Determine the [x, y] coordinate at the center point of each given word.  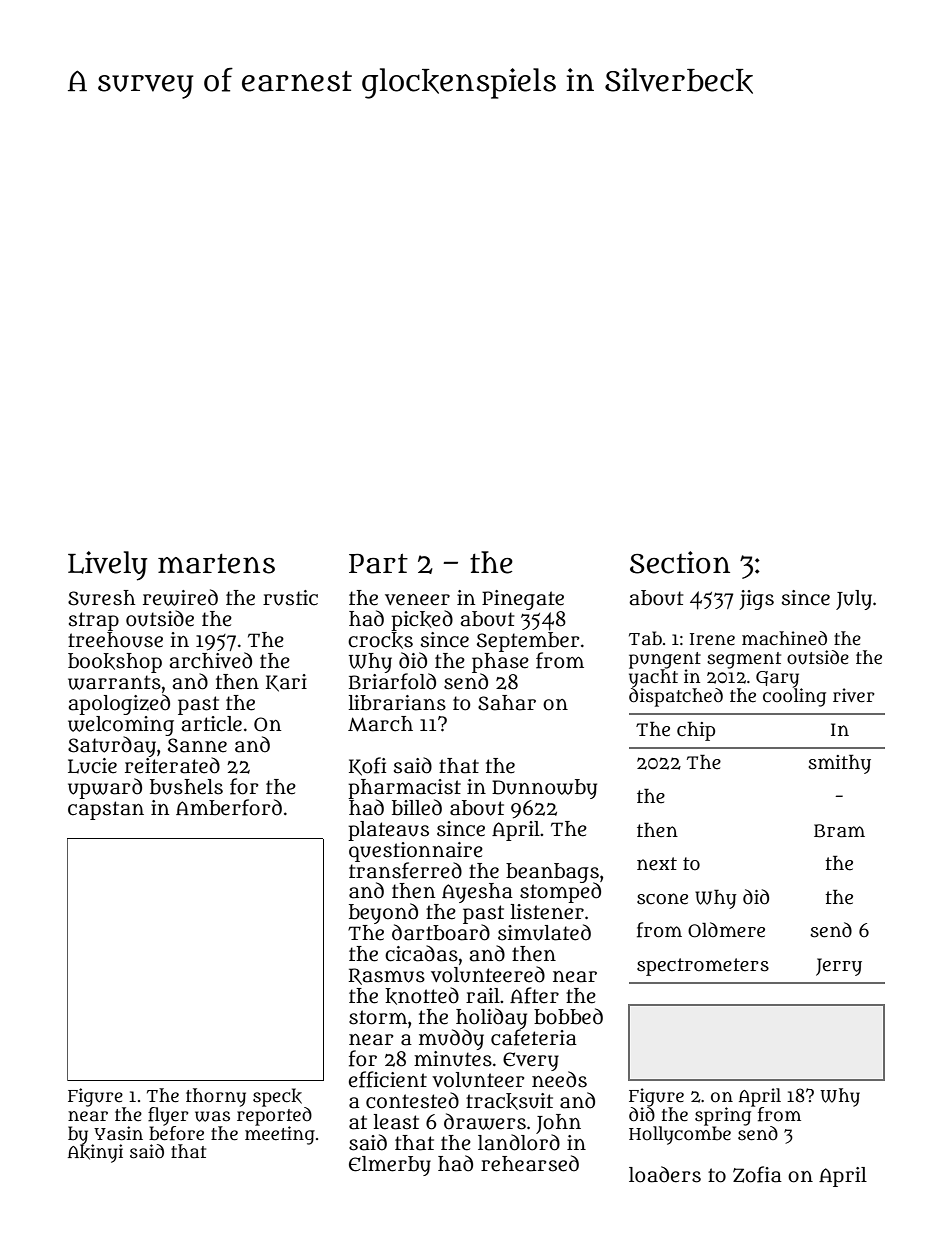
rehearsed [530, 1163]
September [528, 642]
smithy [839, 764]
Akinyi [95, 1153]
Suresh [101, 598]
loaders [665, 1174]
